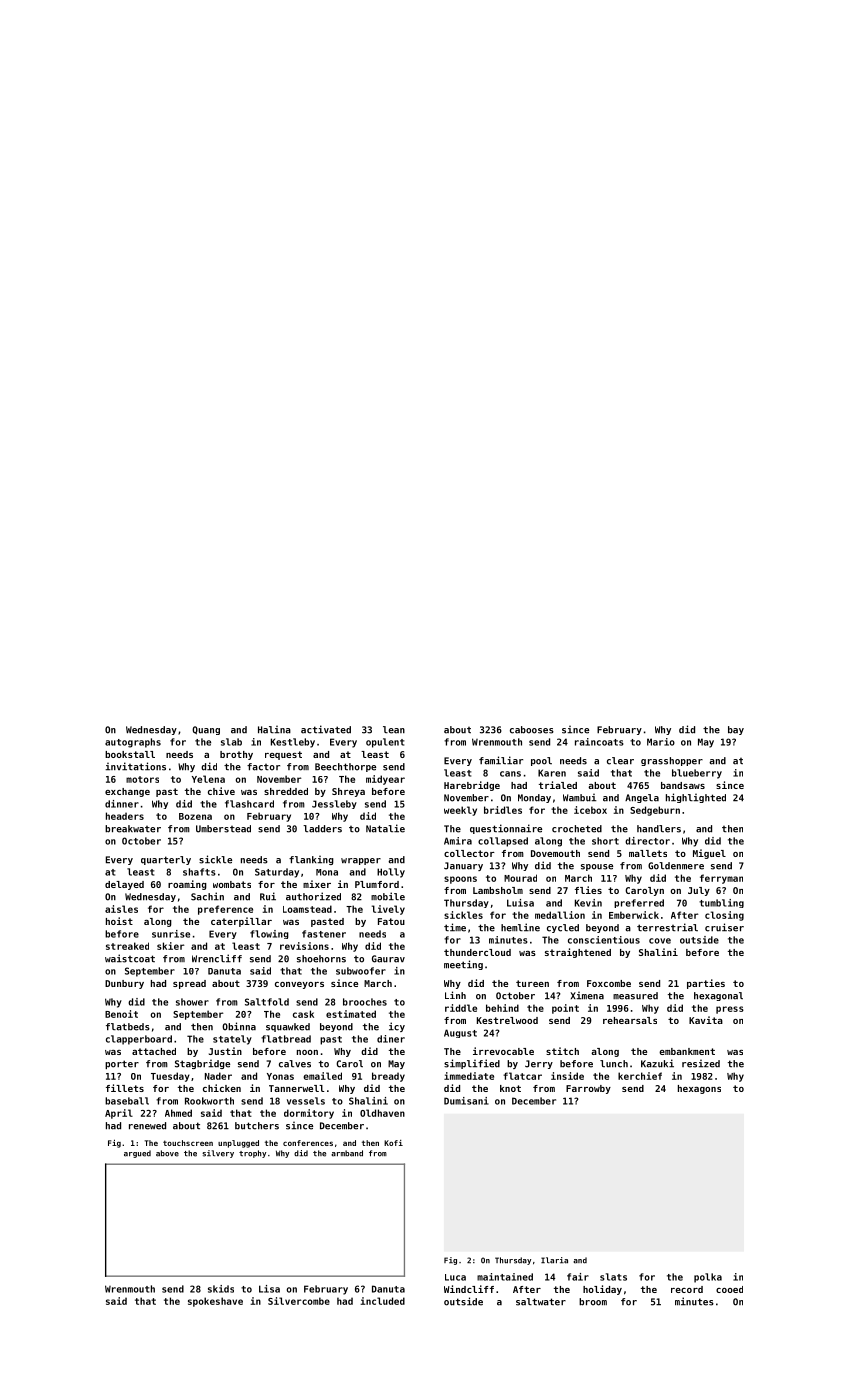 Image resolution: width=849 pixels, height=1400 pixels. I want to click on Lisa, so click(269, 1289).
